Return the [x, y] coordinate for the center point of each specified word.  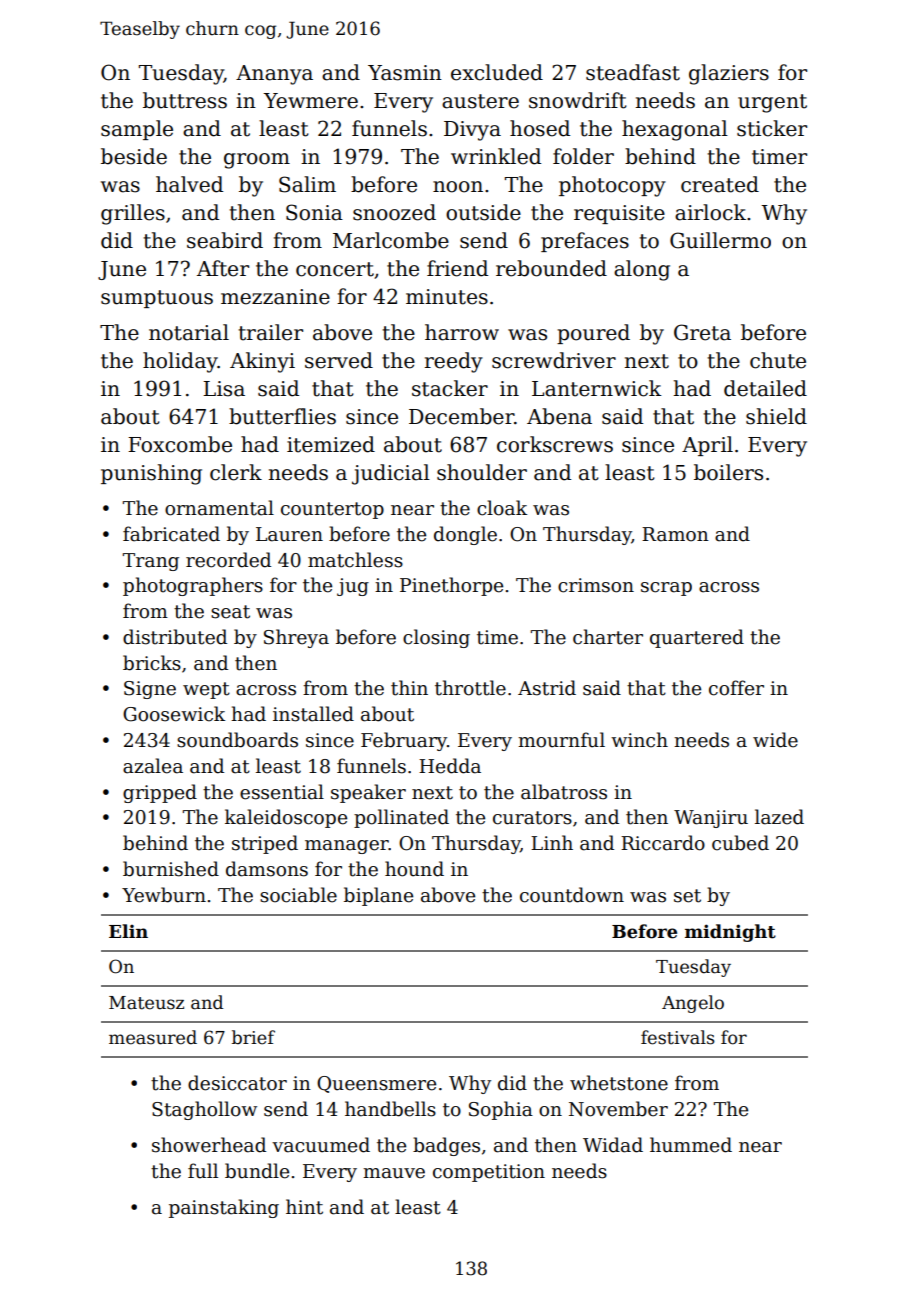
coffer [736, 688]
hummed [691, 1145]
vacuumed [321, 1145]
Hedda [450, 766]
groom [257, 161]
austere [480, 101]
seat [230, 612]
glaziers [729, 74]
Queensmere [376, 1084]
